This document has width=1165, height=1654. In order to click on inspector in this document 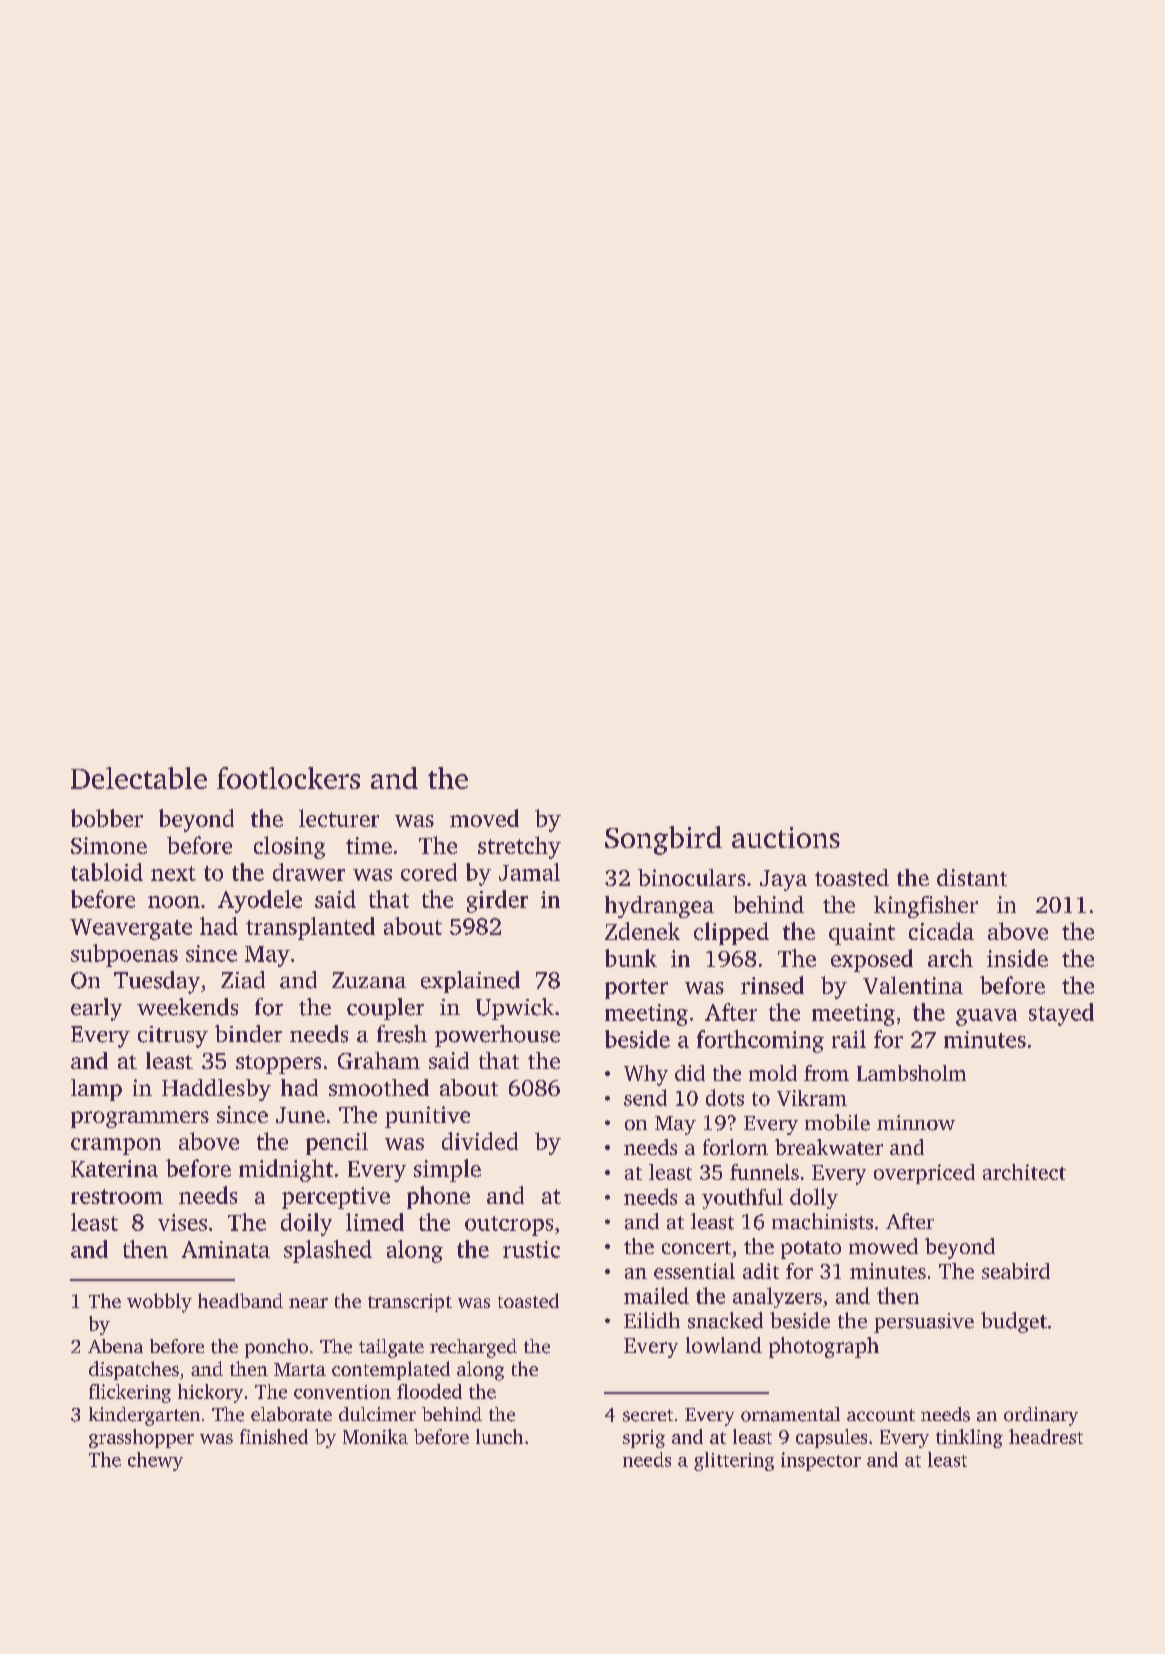, I will do `click(821, 1461)`.
